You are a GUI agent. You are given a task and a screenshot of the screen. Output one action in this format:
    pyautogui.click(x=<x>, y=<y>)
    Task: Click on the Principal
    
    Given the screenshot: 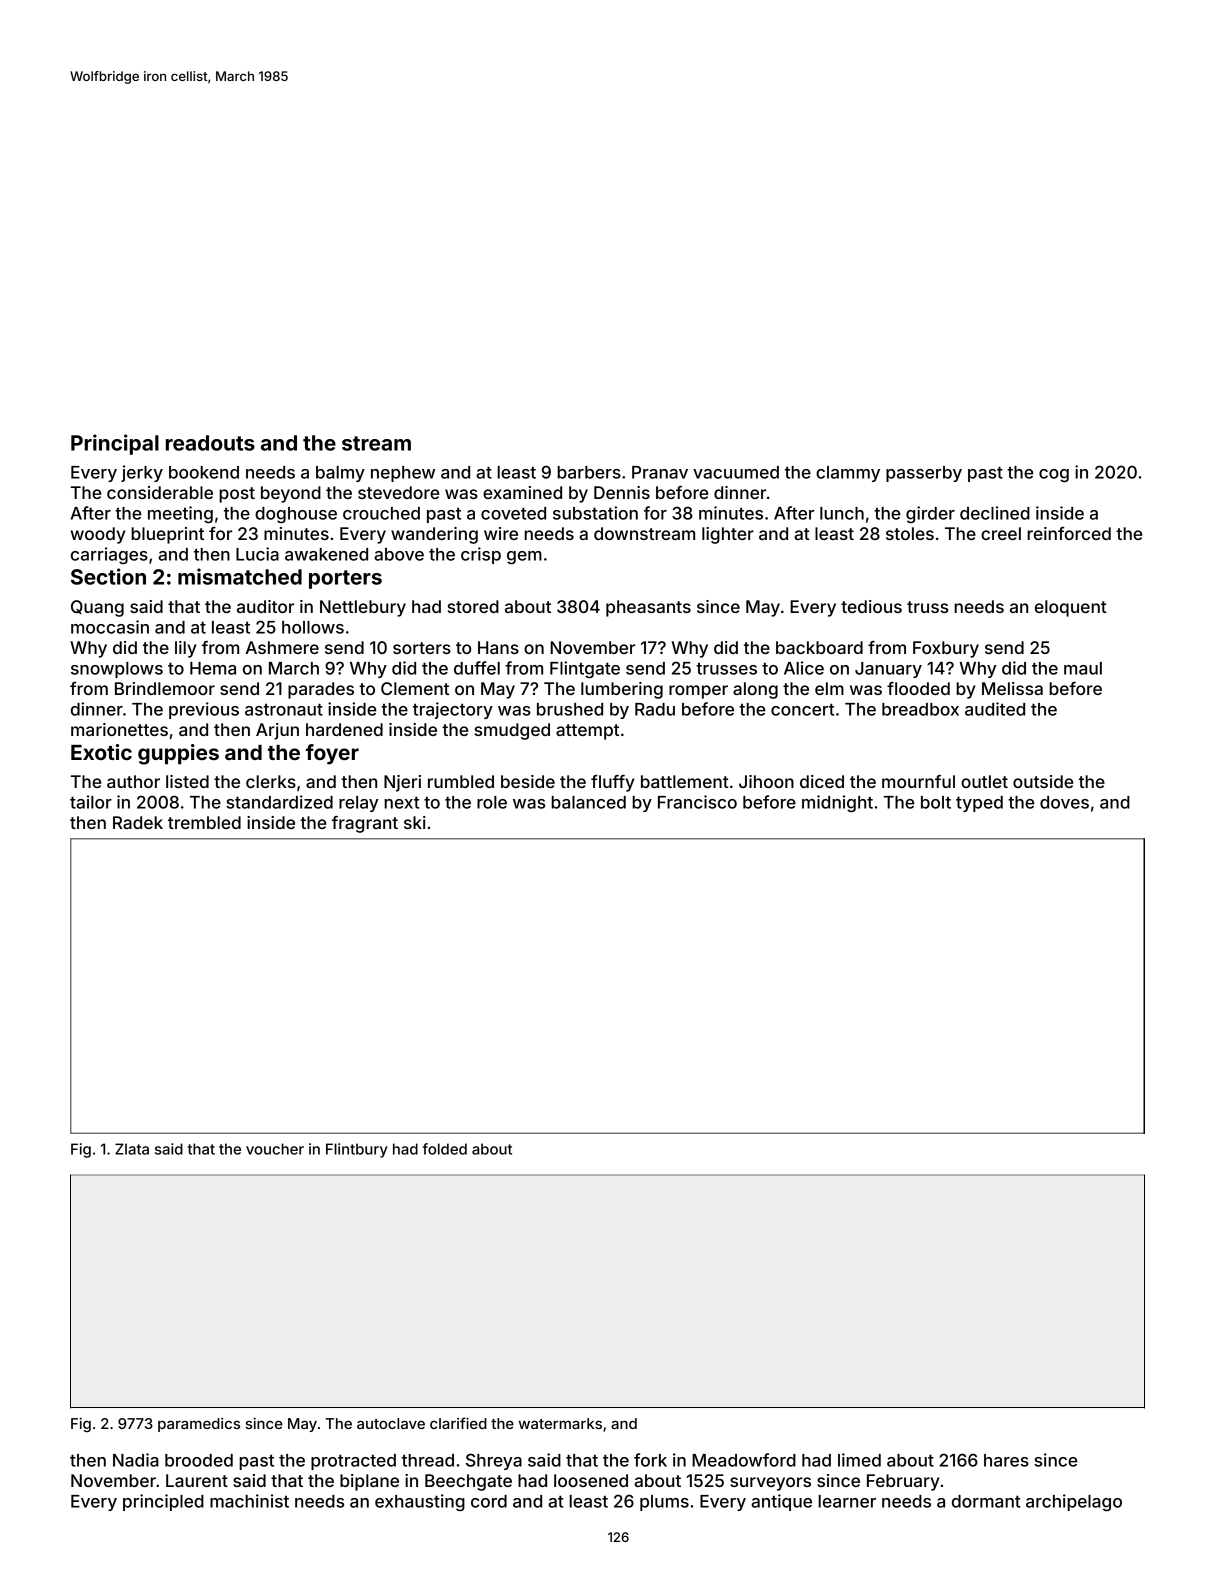 What is the action you would take?
    pyautogui.click(x=115, y=444)
